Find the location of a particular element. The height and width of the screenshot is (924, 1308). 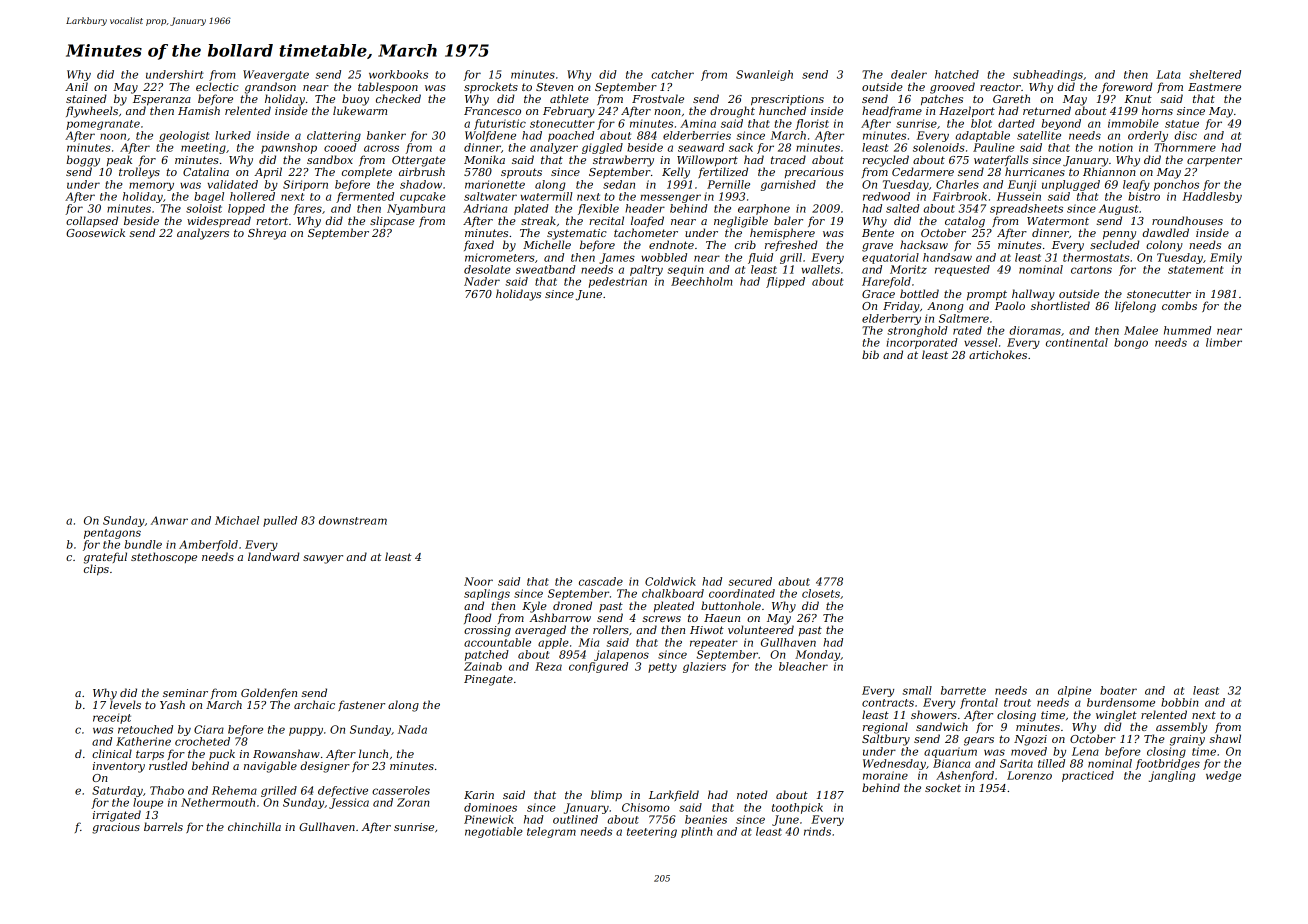

dealer is located at coordinates (909, 74).
